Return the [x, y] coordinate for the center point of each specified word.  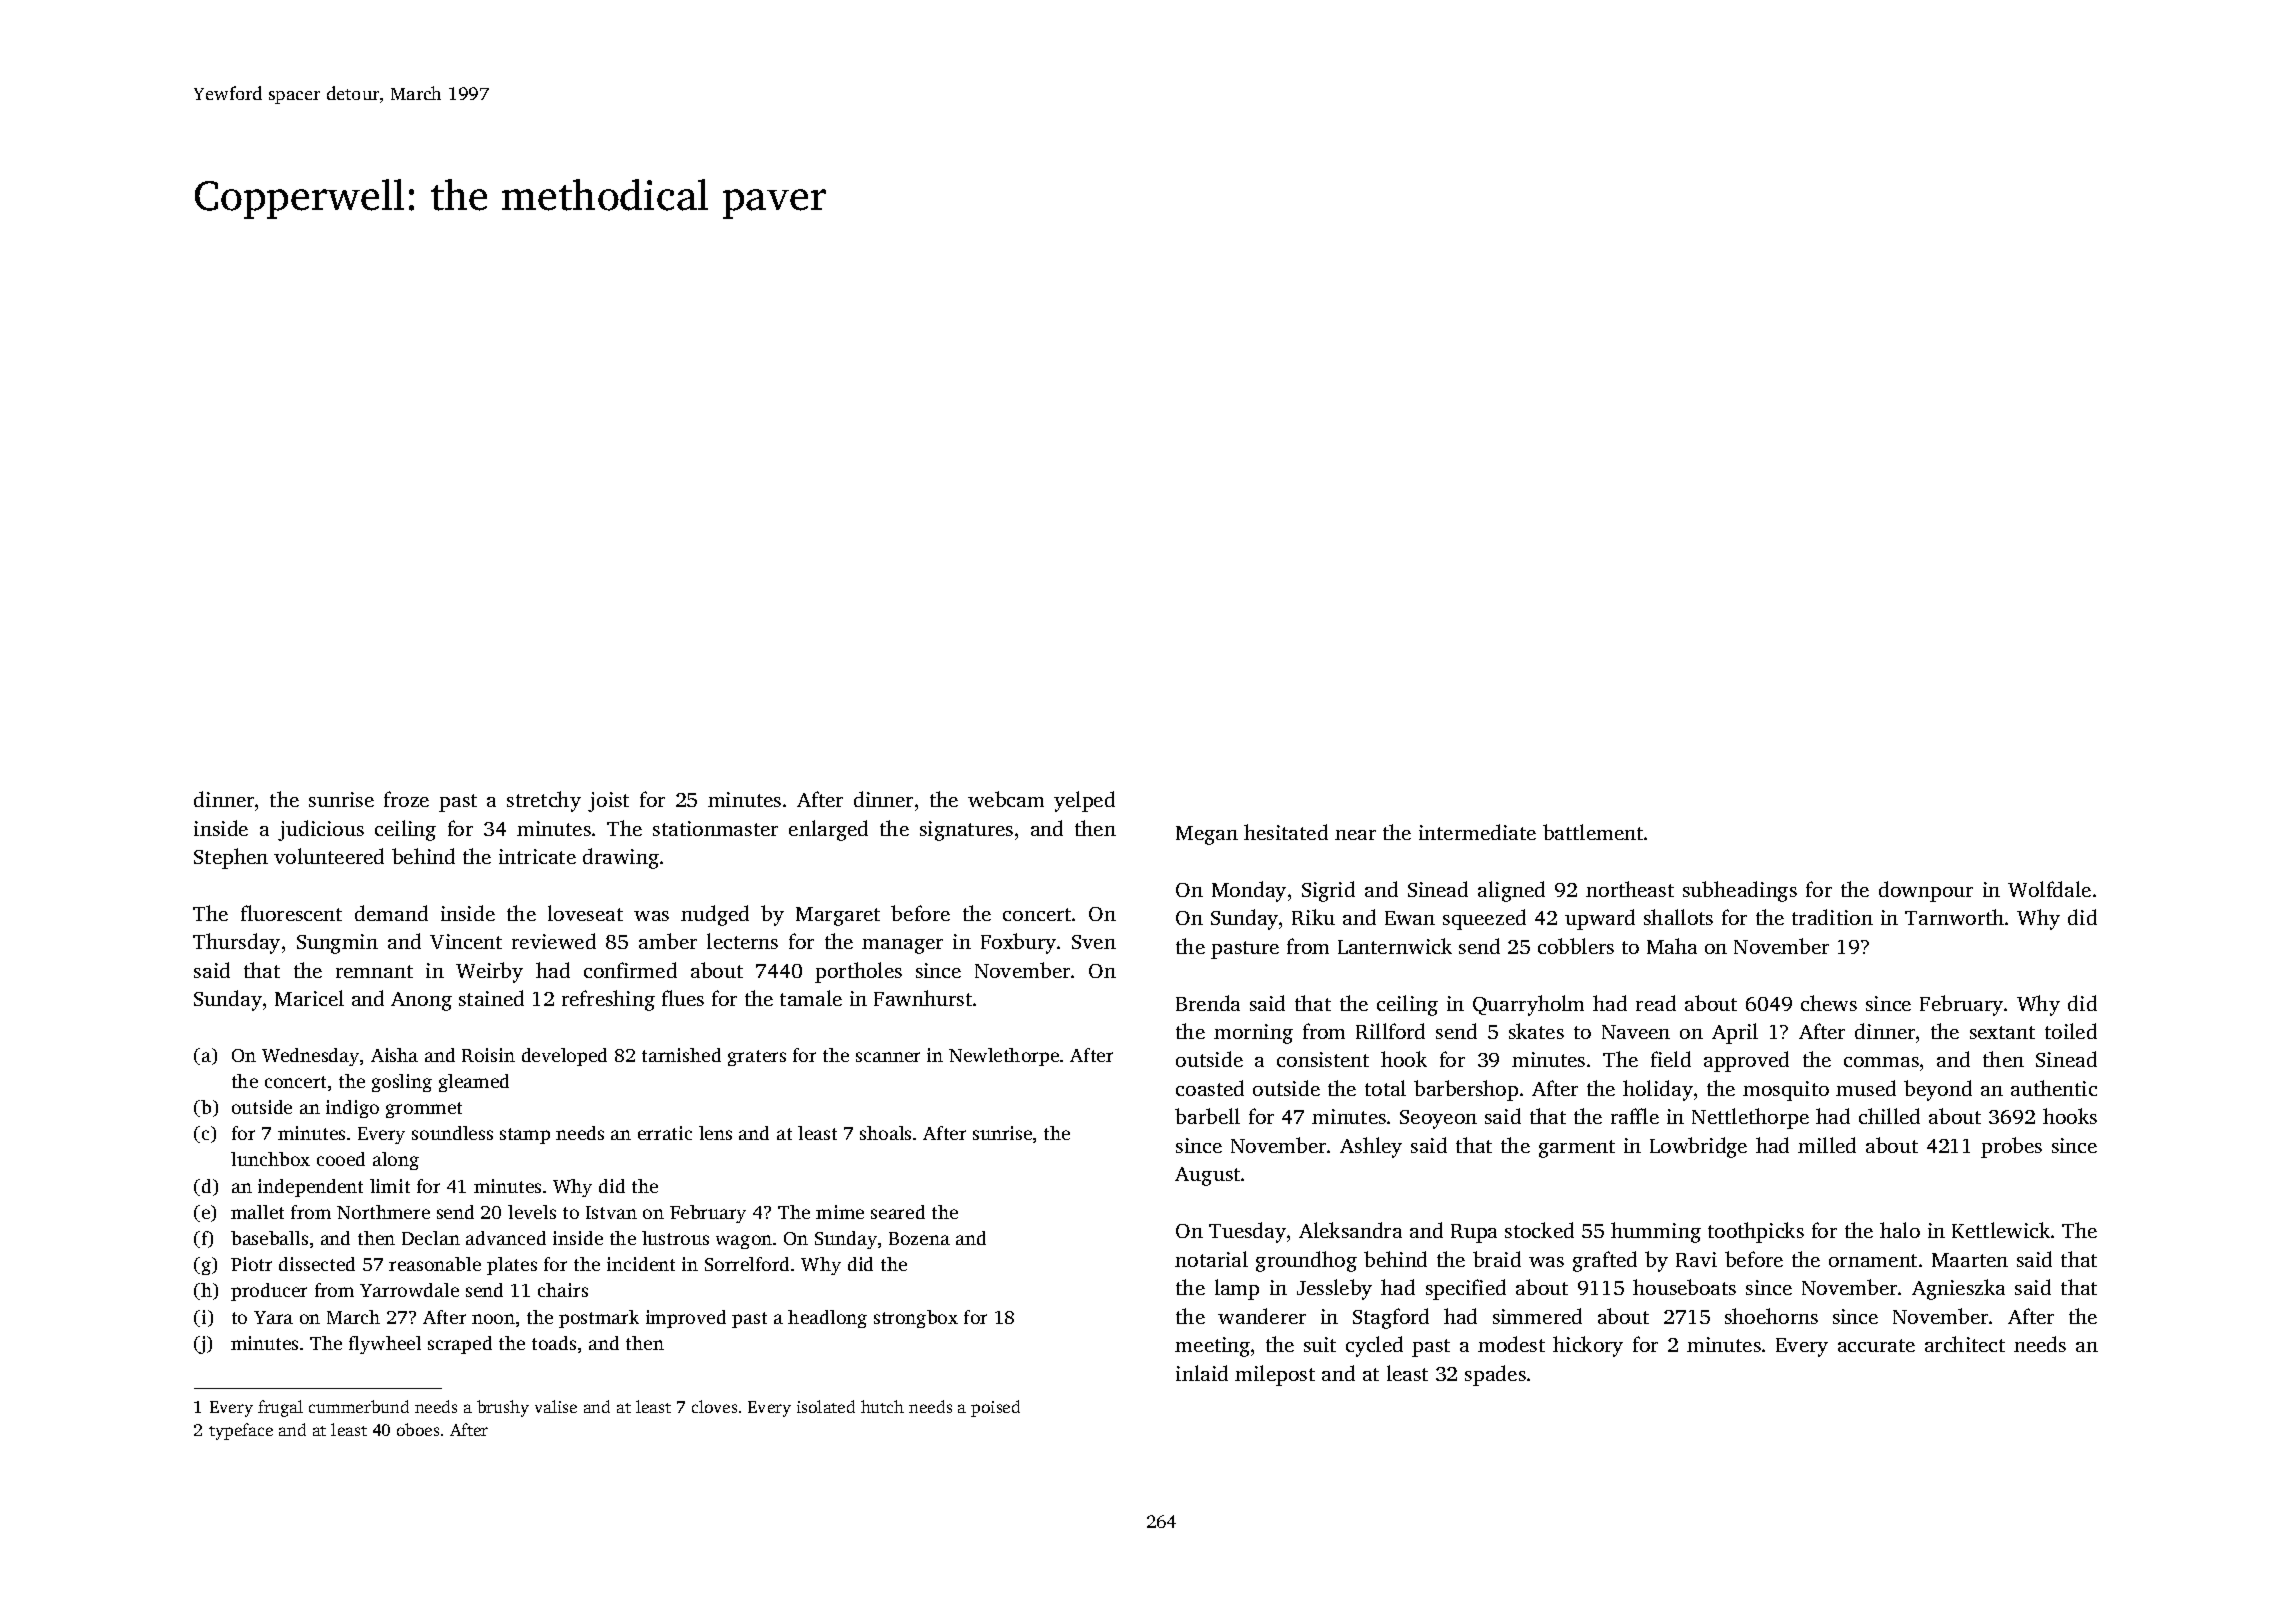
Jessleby [1334, 1289]
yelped [1084, 801]
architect [1965, 1344]
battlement [1594, 832]
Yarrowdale [409, 1290]
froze [406, 799]
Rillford [1390, 1031]
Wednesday [310, 1057]
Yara [273, 1317]
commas [1881, 1062]
